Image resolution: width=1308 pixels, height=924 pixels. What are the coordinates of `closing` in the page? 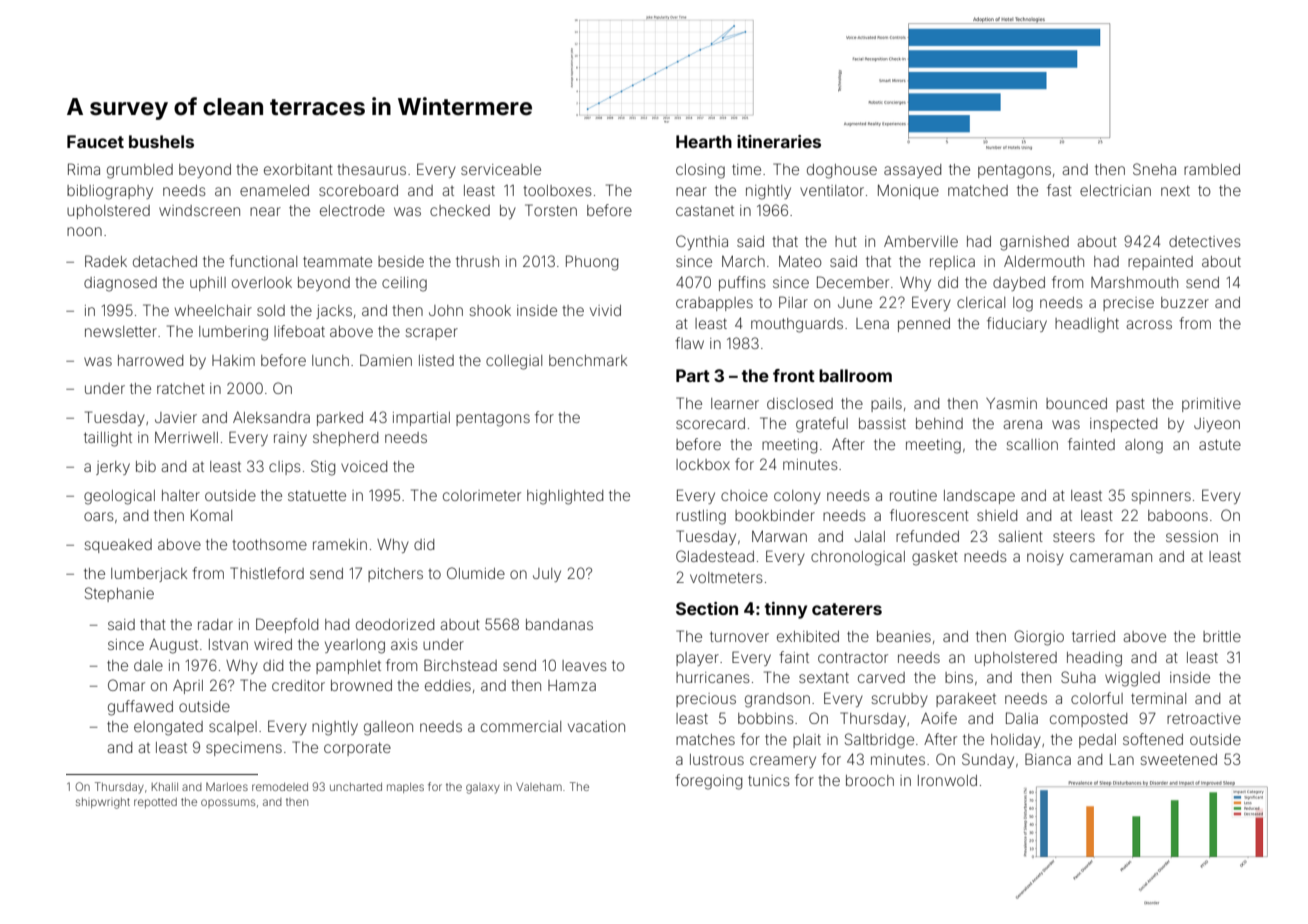 It's located at (700, 171).
